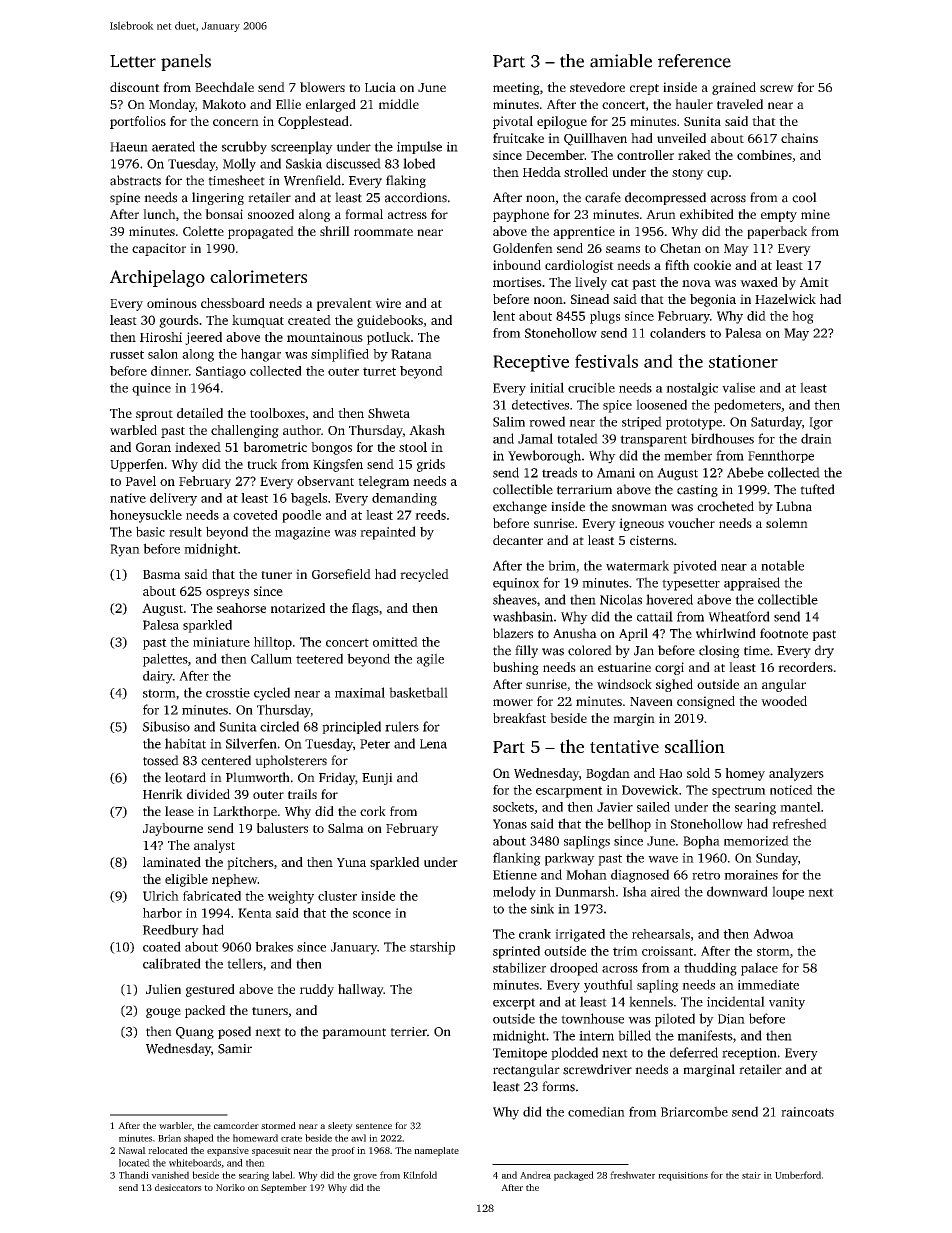 The image size is (952, 1233). What do you see at coordinates (128, 498) in the document?
I see `native` at bounding box center [128, 498].
